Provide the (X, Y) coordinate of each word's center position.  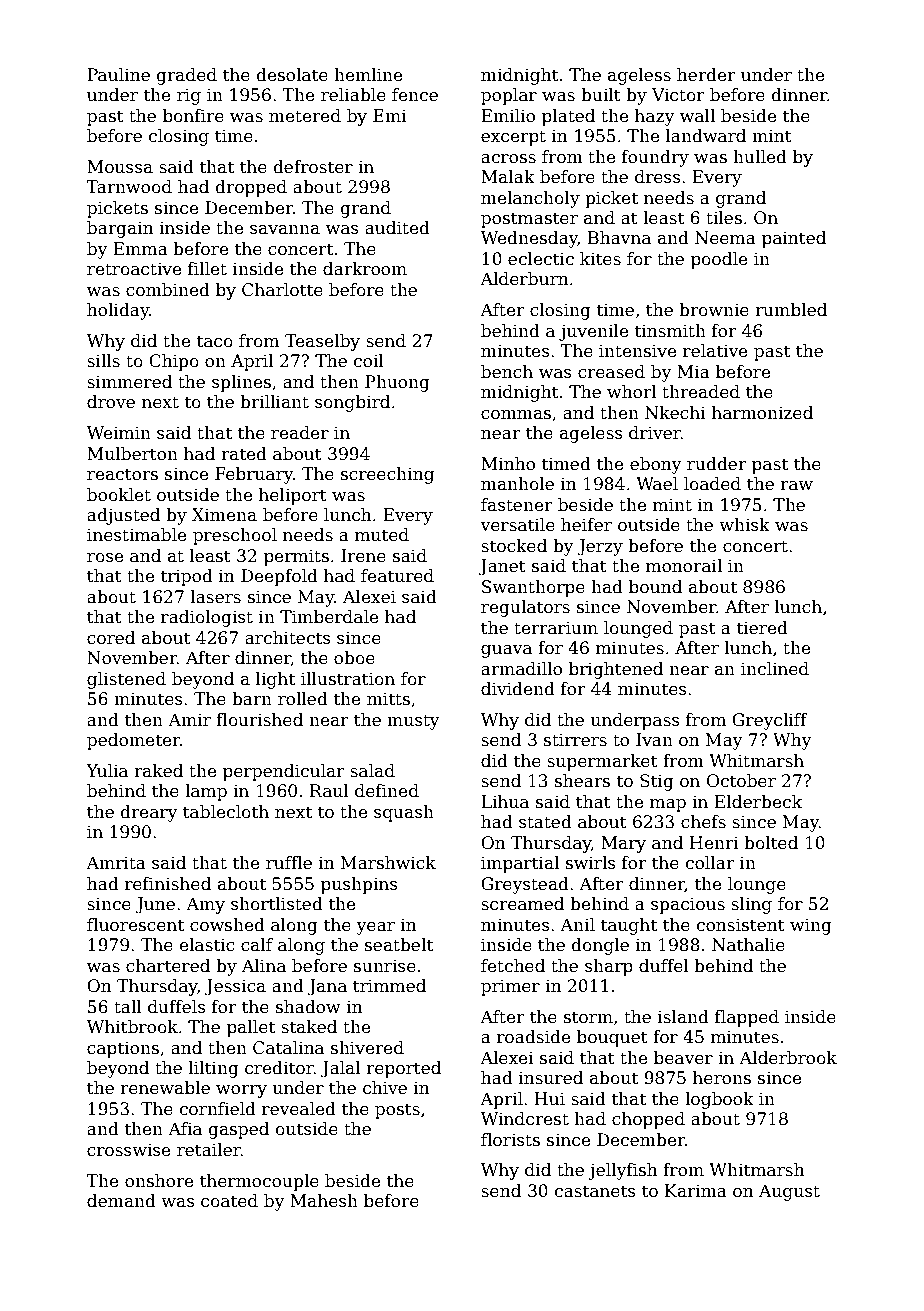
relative (715, 351)
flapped (747, 1018)
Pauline (118, 75)
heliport (293, 496)
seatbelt (399, 945)
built (601, 95)
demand (121, 1201)
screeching (387, 475)
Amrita (116, 863)
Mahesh (324, 1201)
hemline (368, 75)
